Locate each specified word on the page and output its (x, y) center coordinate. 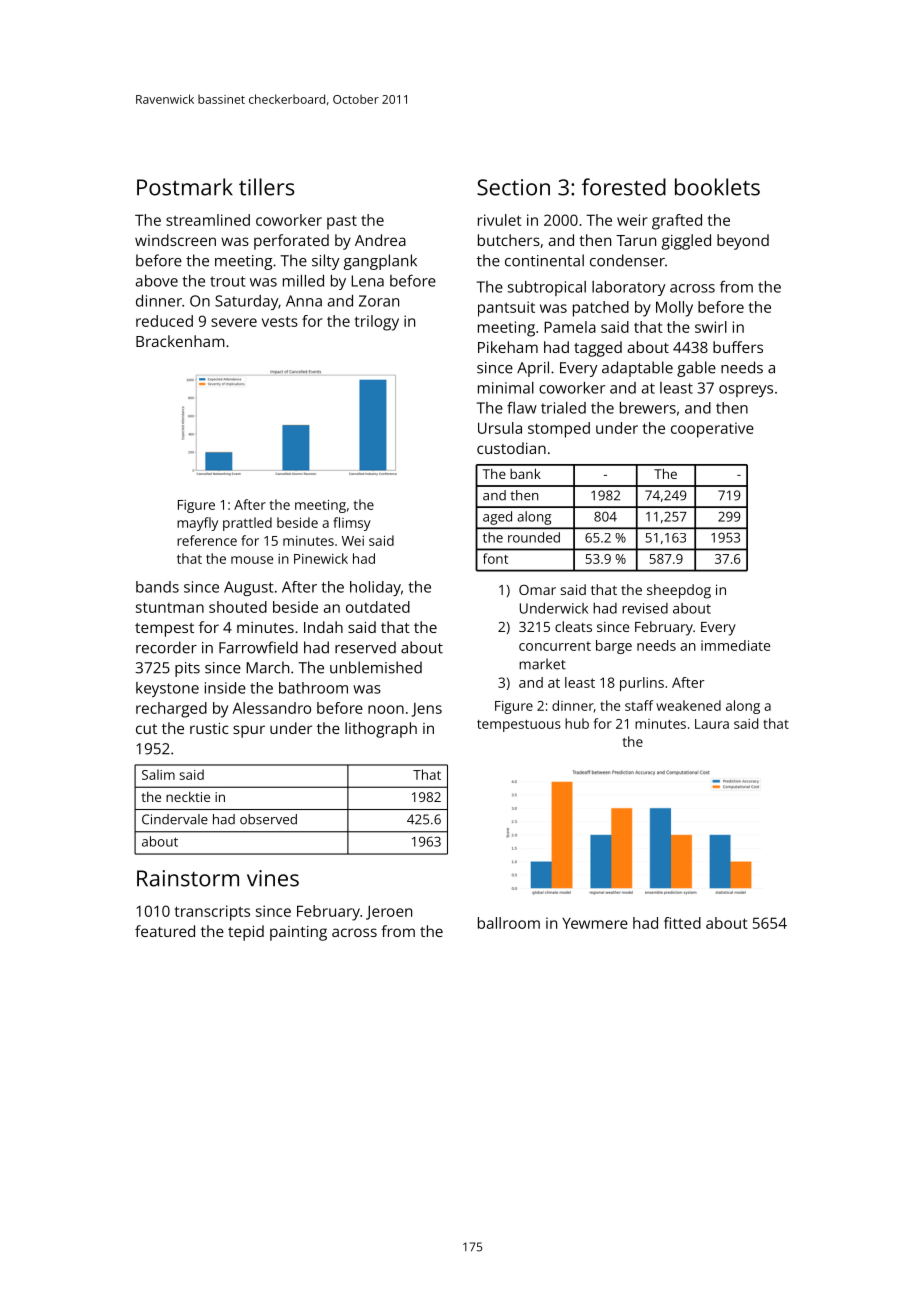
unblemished (376, 667)
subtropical (547, 288)
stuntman (170, 607)
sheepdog (679, 591)
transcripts (212, 913)
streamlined (208, 220)
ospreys (746, 391)
